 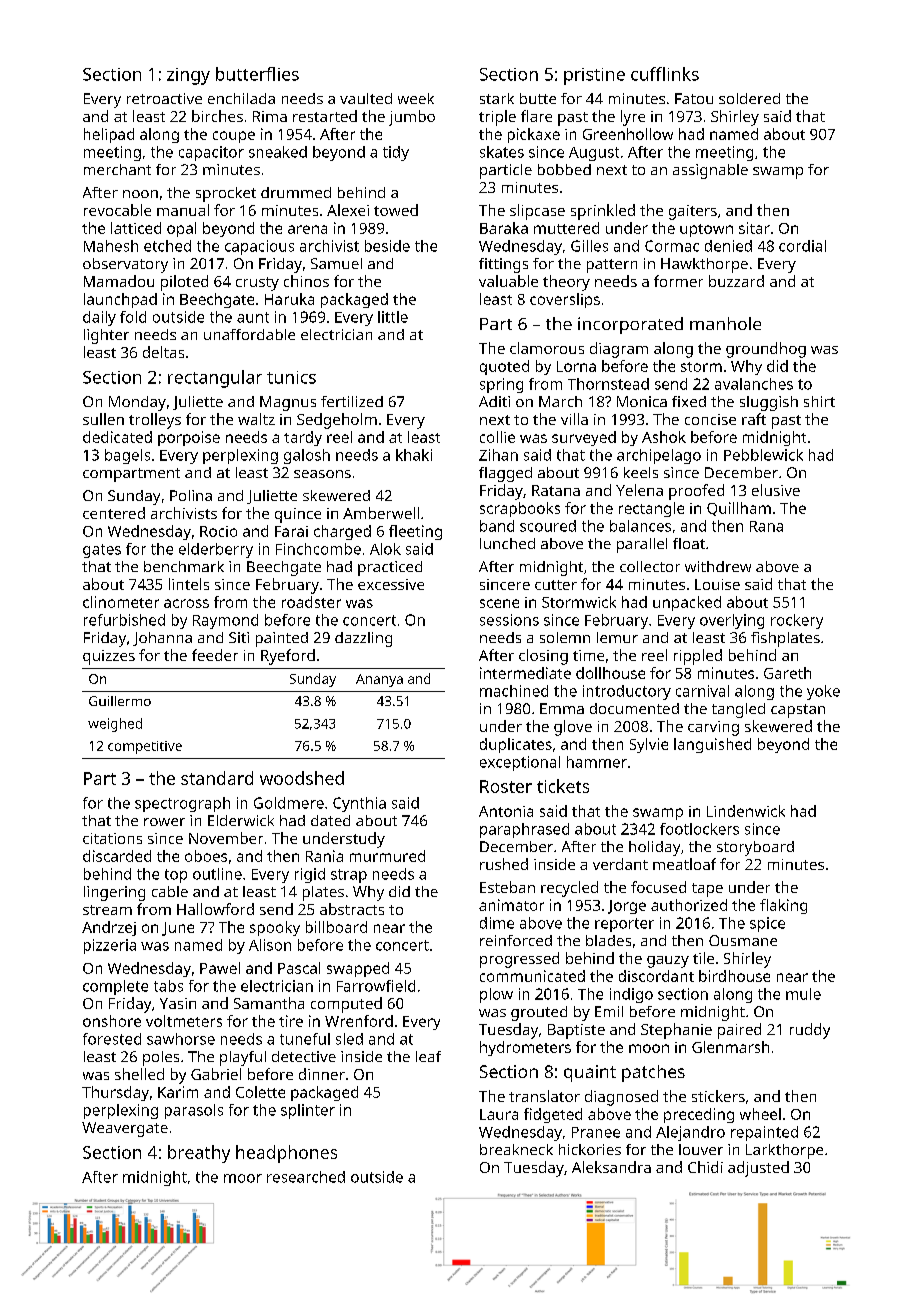 I want to click on Antonia, so click(x=506, y=811).
